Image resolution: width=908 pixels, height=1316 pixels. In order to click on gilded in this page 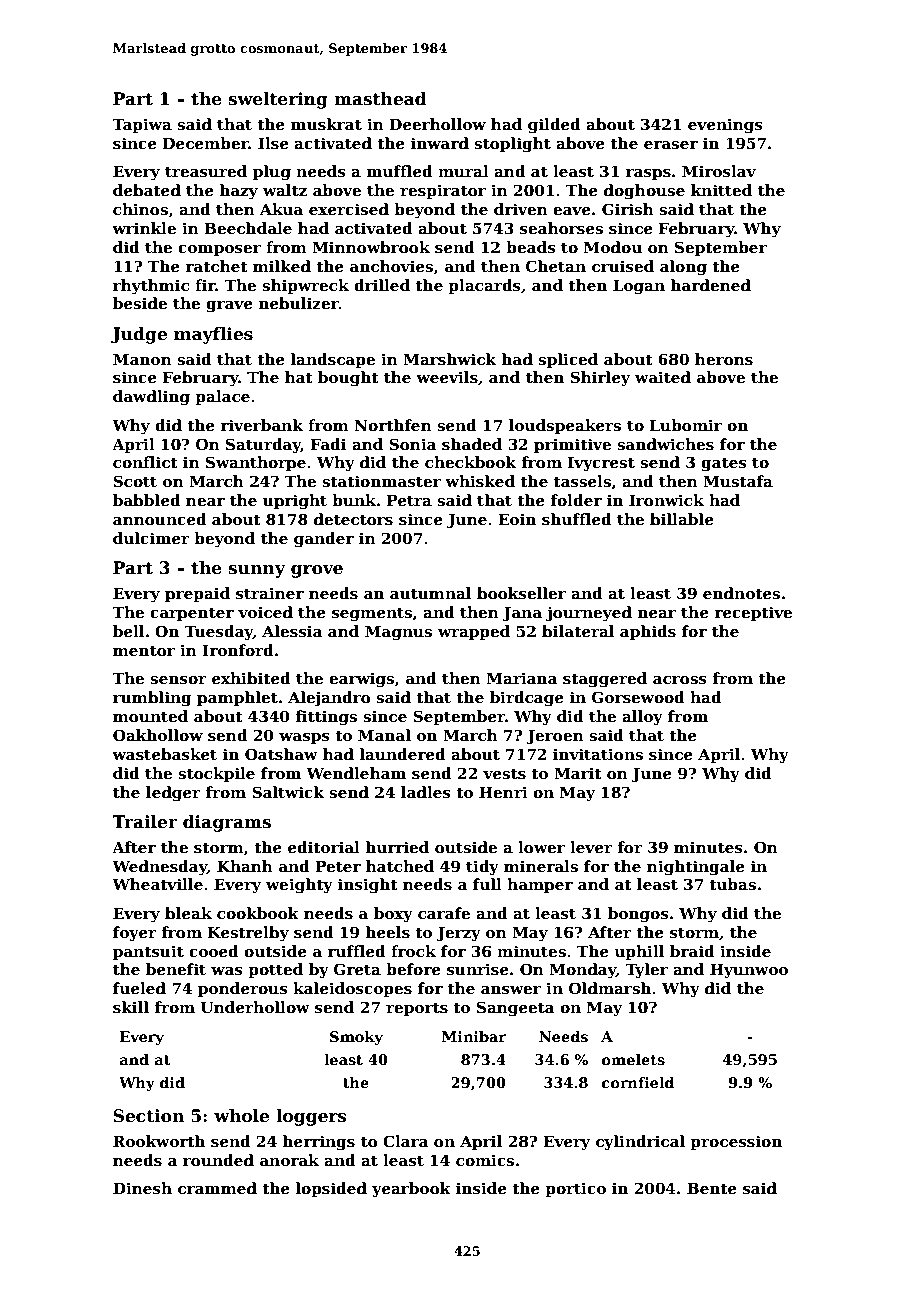, I will do `click(554, 126)`.
